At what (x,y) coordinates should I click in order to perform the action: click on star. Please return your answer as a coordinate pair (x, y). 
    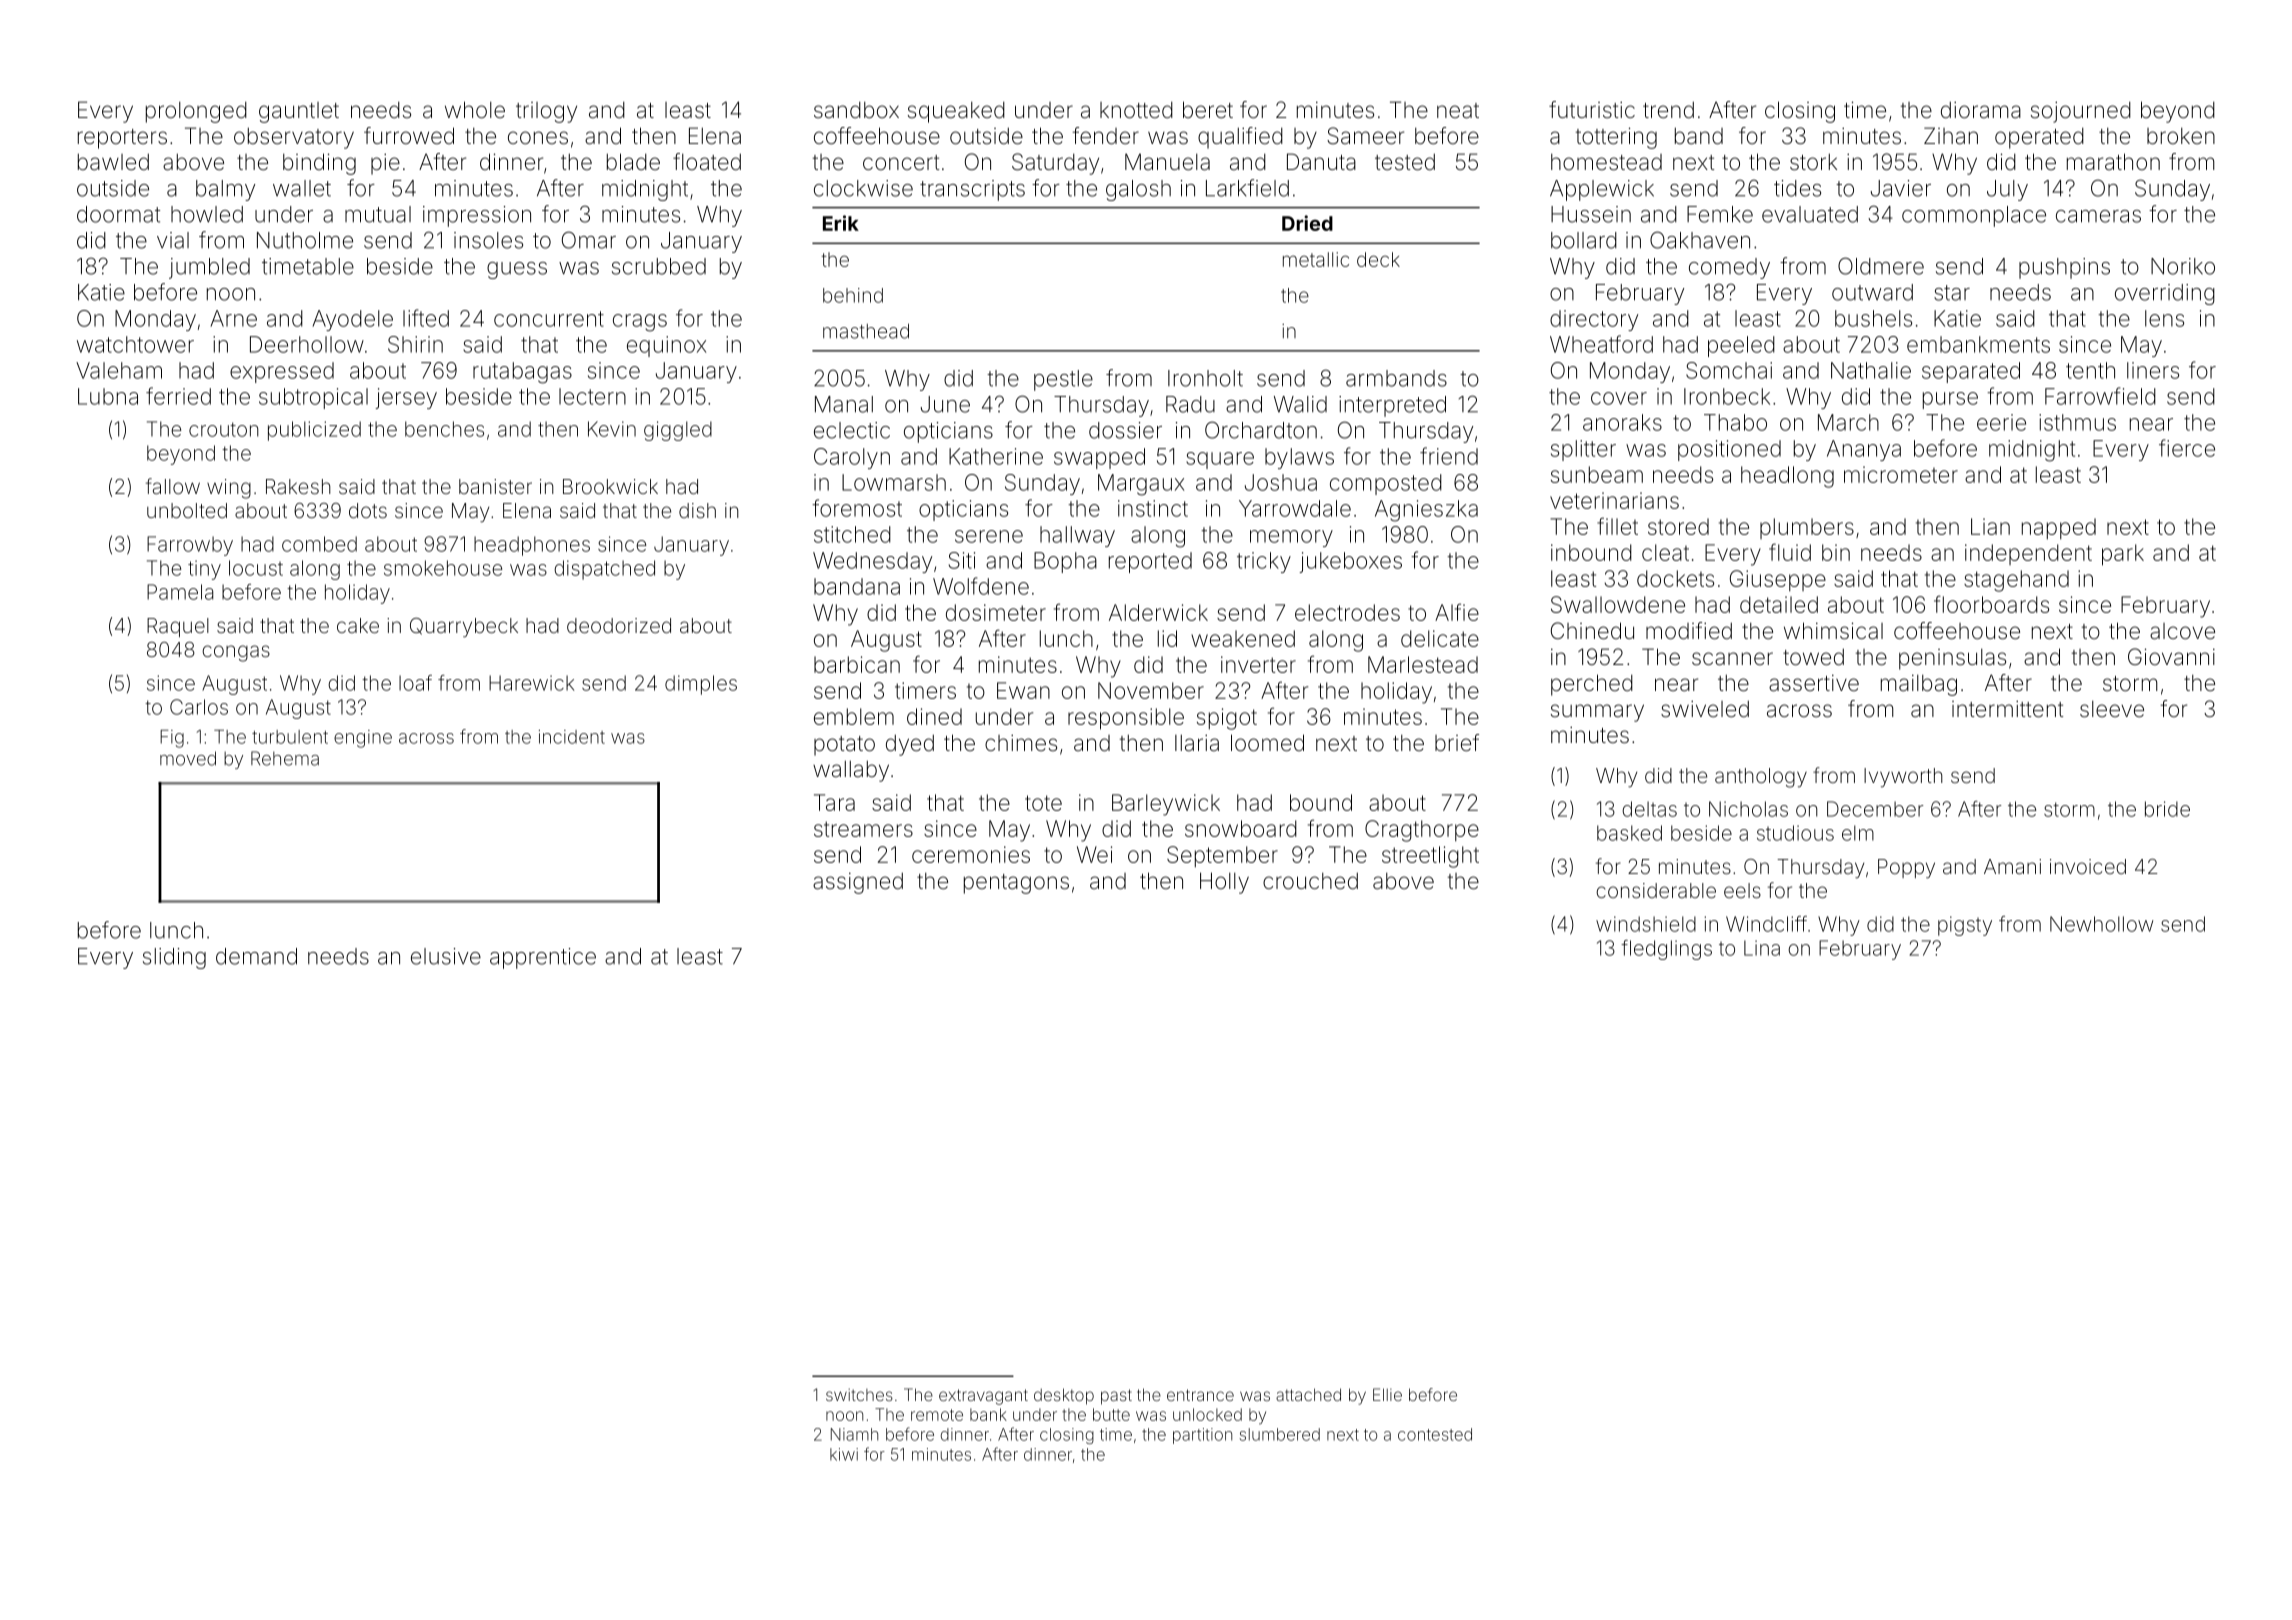
    Looking at the image, I should click on (1952, 293).
